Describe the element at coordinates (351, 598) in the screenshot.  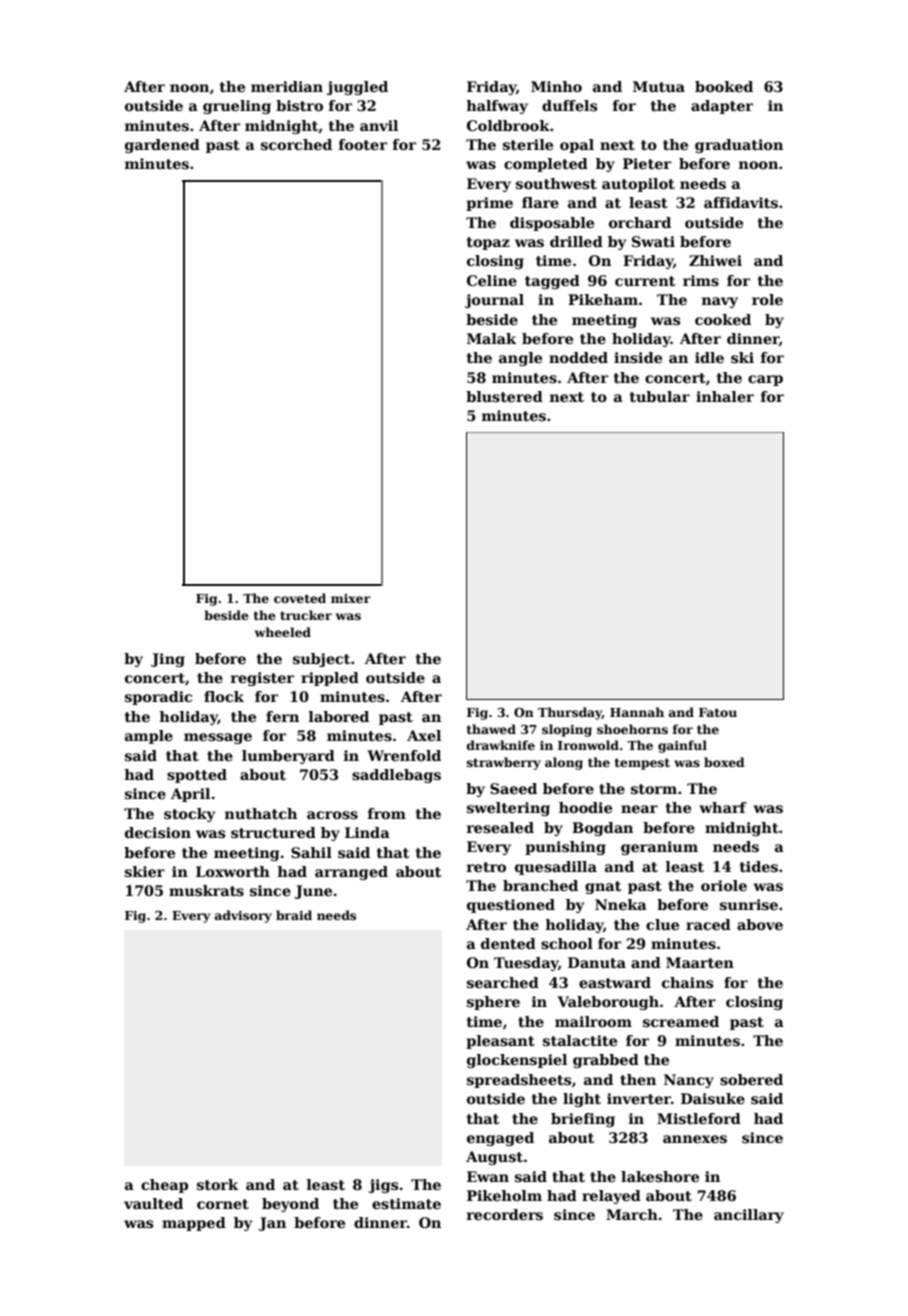
I see `mixer` at that location.
